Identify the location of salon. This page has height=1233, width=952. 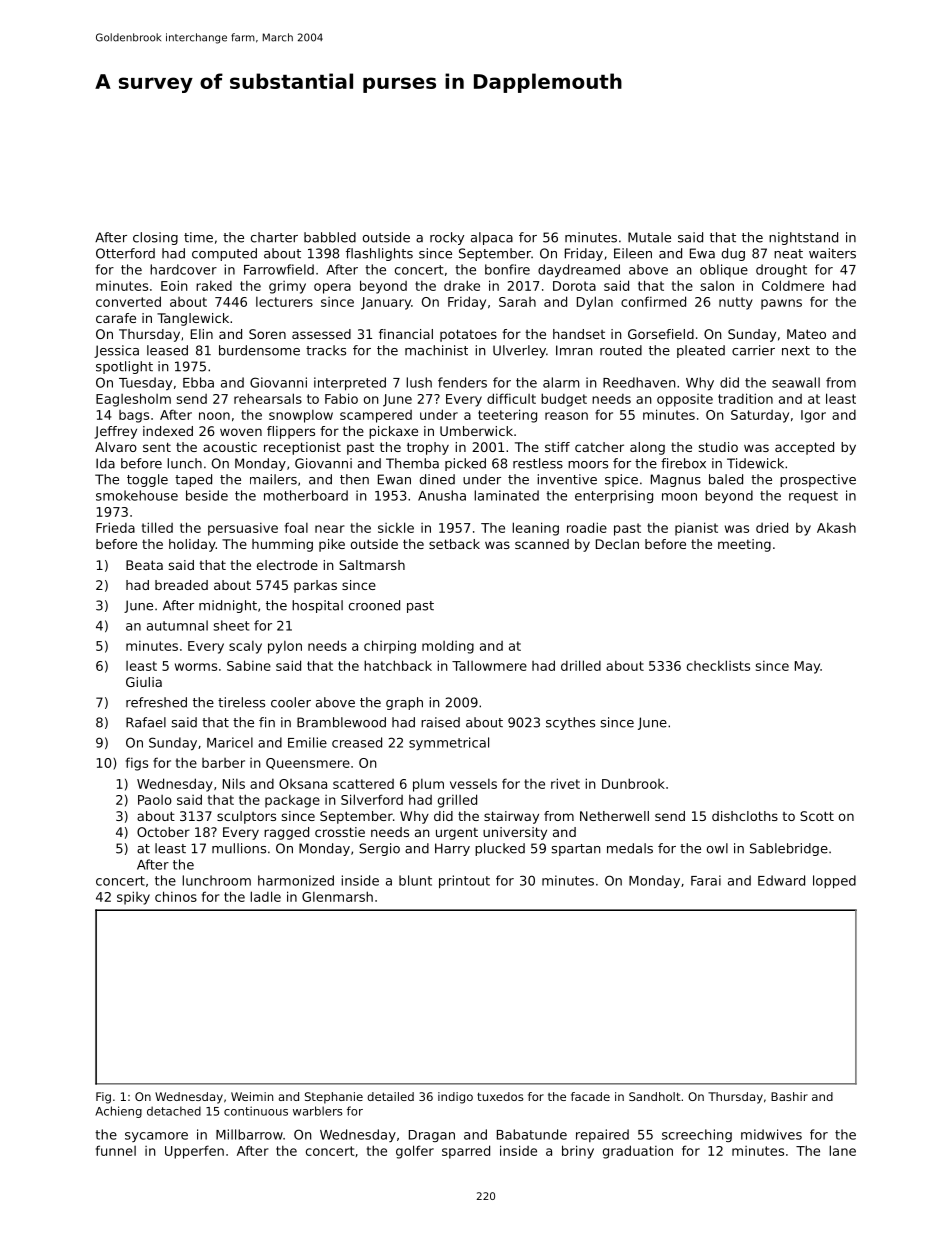
(717, 286).
